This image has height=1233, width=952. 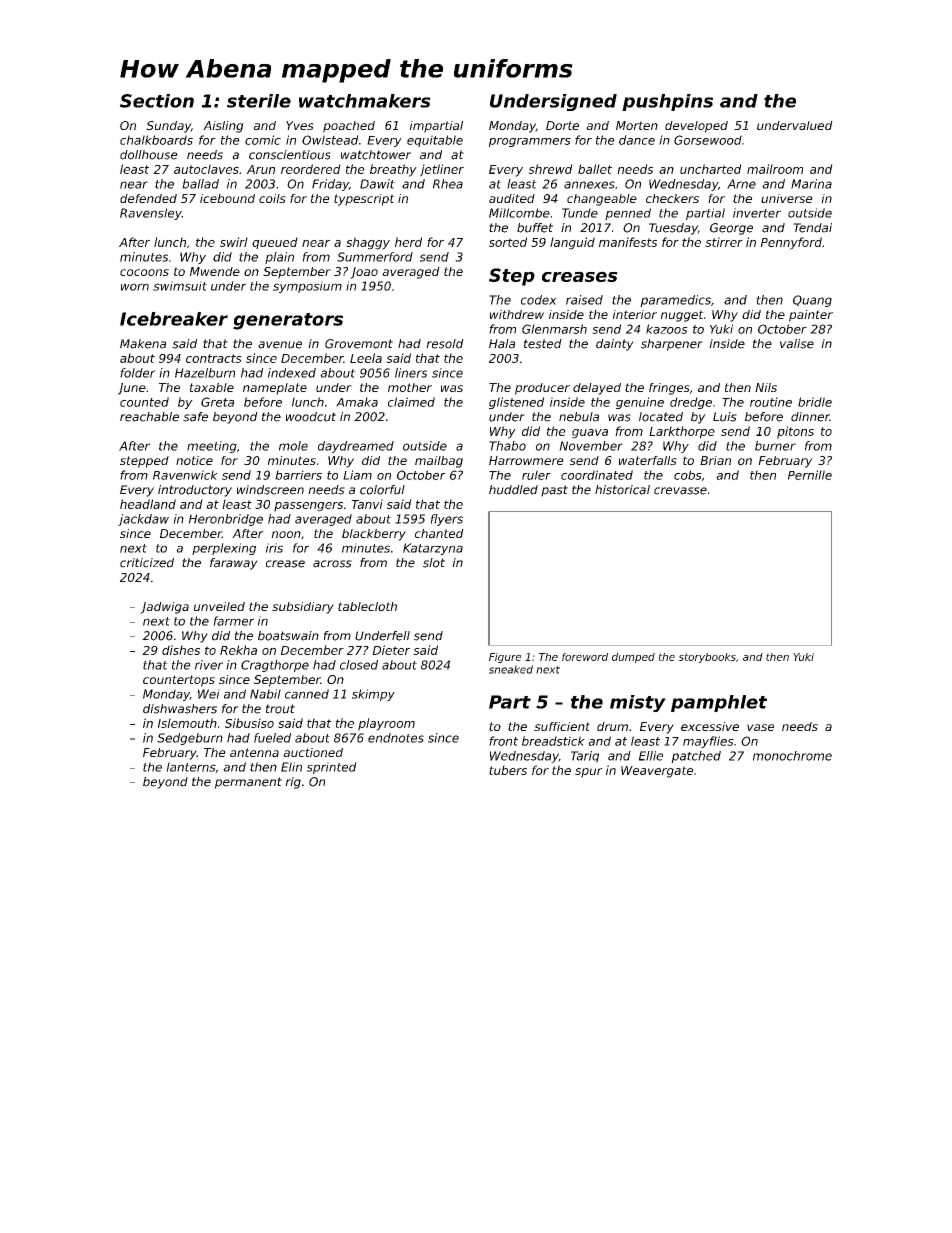 I want to click on Pennyford, so click(x=791, y=243).
